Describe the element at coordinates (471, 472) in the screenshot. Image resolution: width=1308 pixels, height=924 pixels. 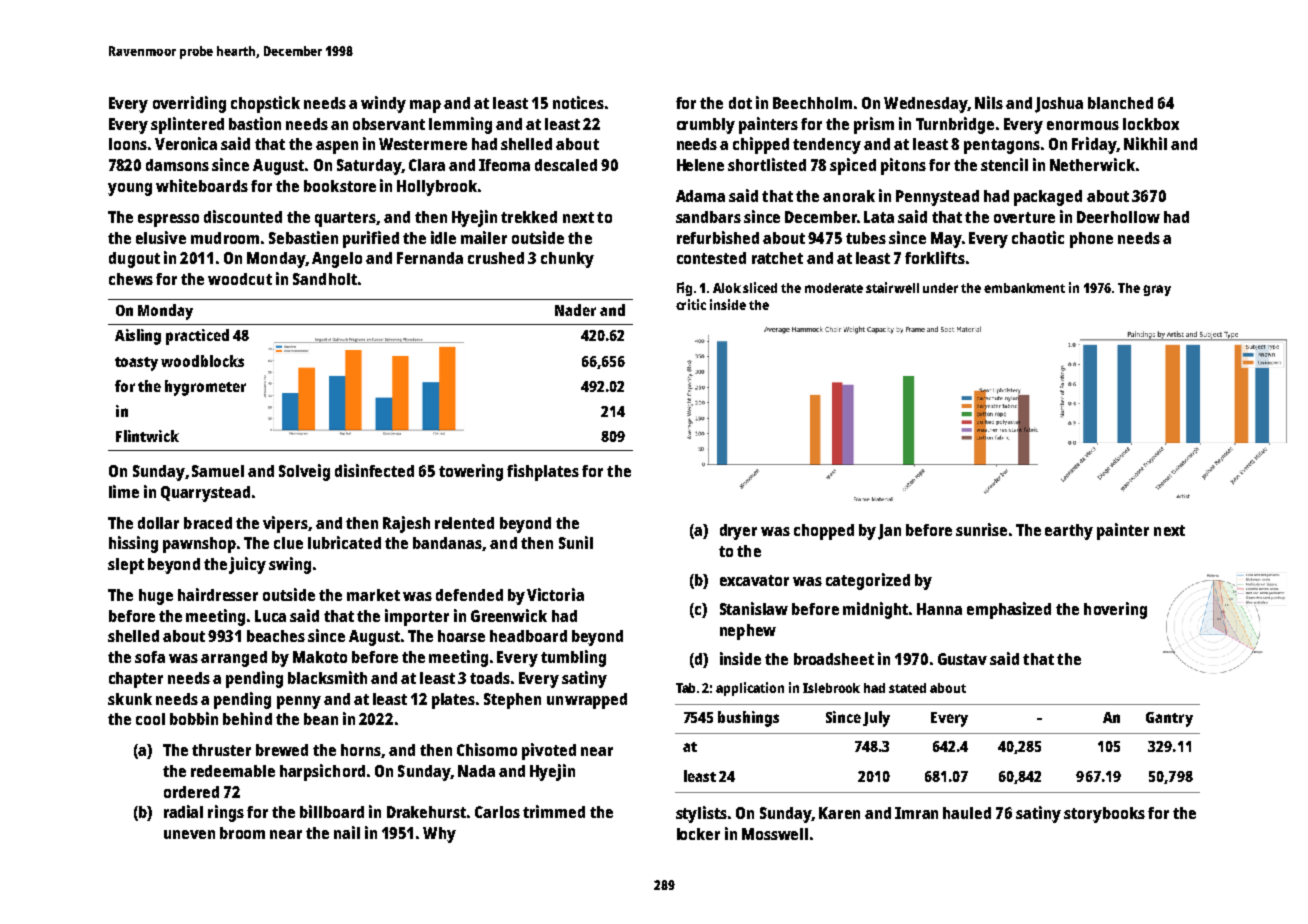
I see `towering` at that location.
